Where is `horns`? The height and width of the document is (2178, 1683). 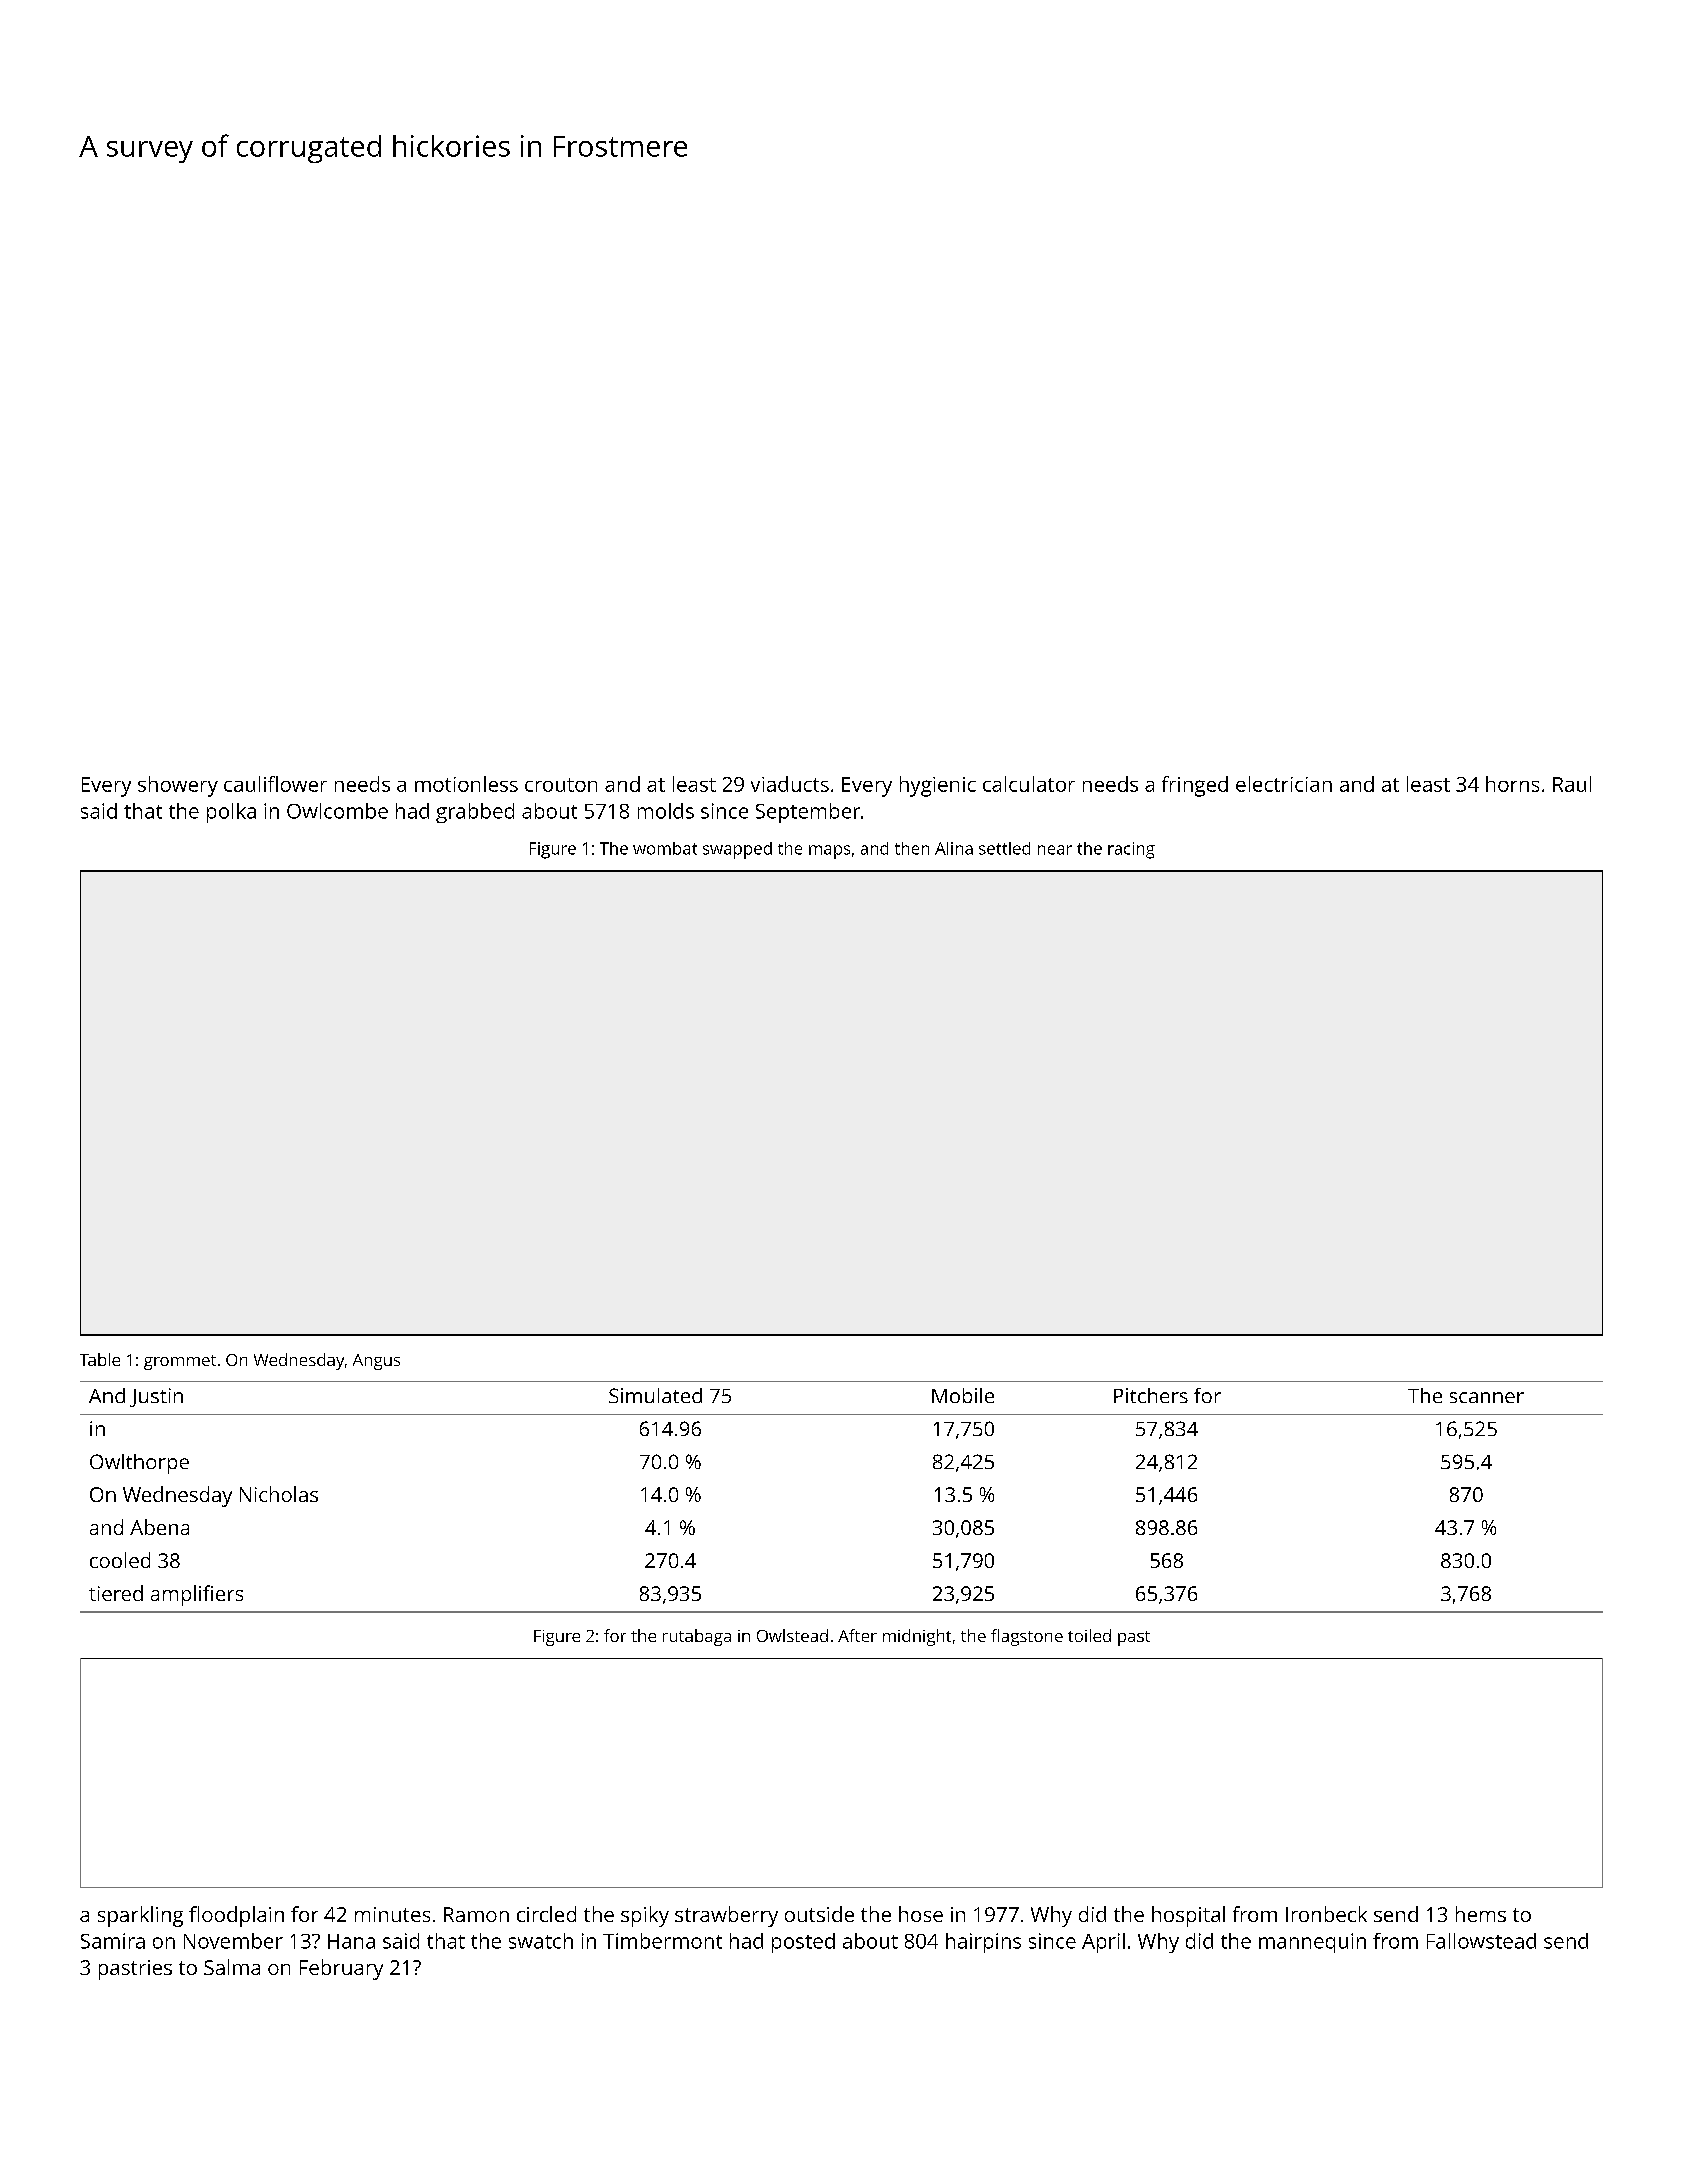
horns is located at coordinates (1512, 784).
